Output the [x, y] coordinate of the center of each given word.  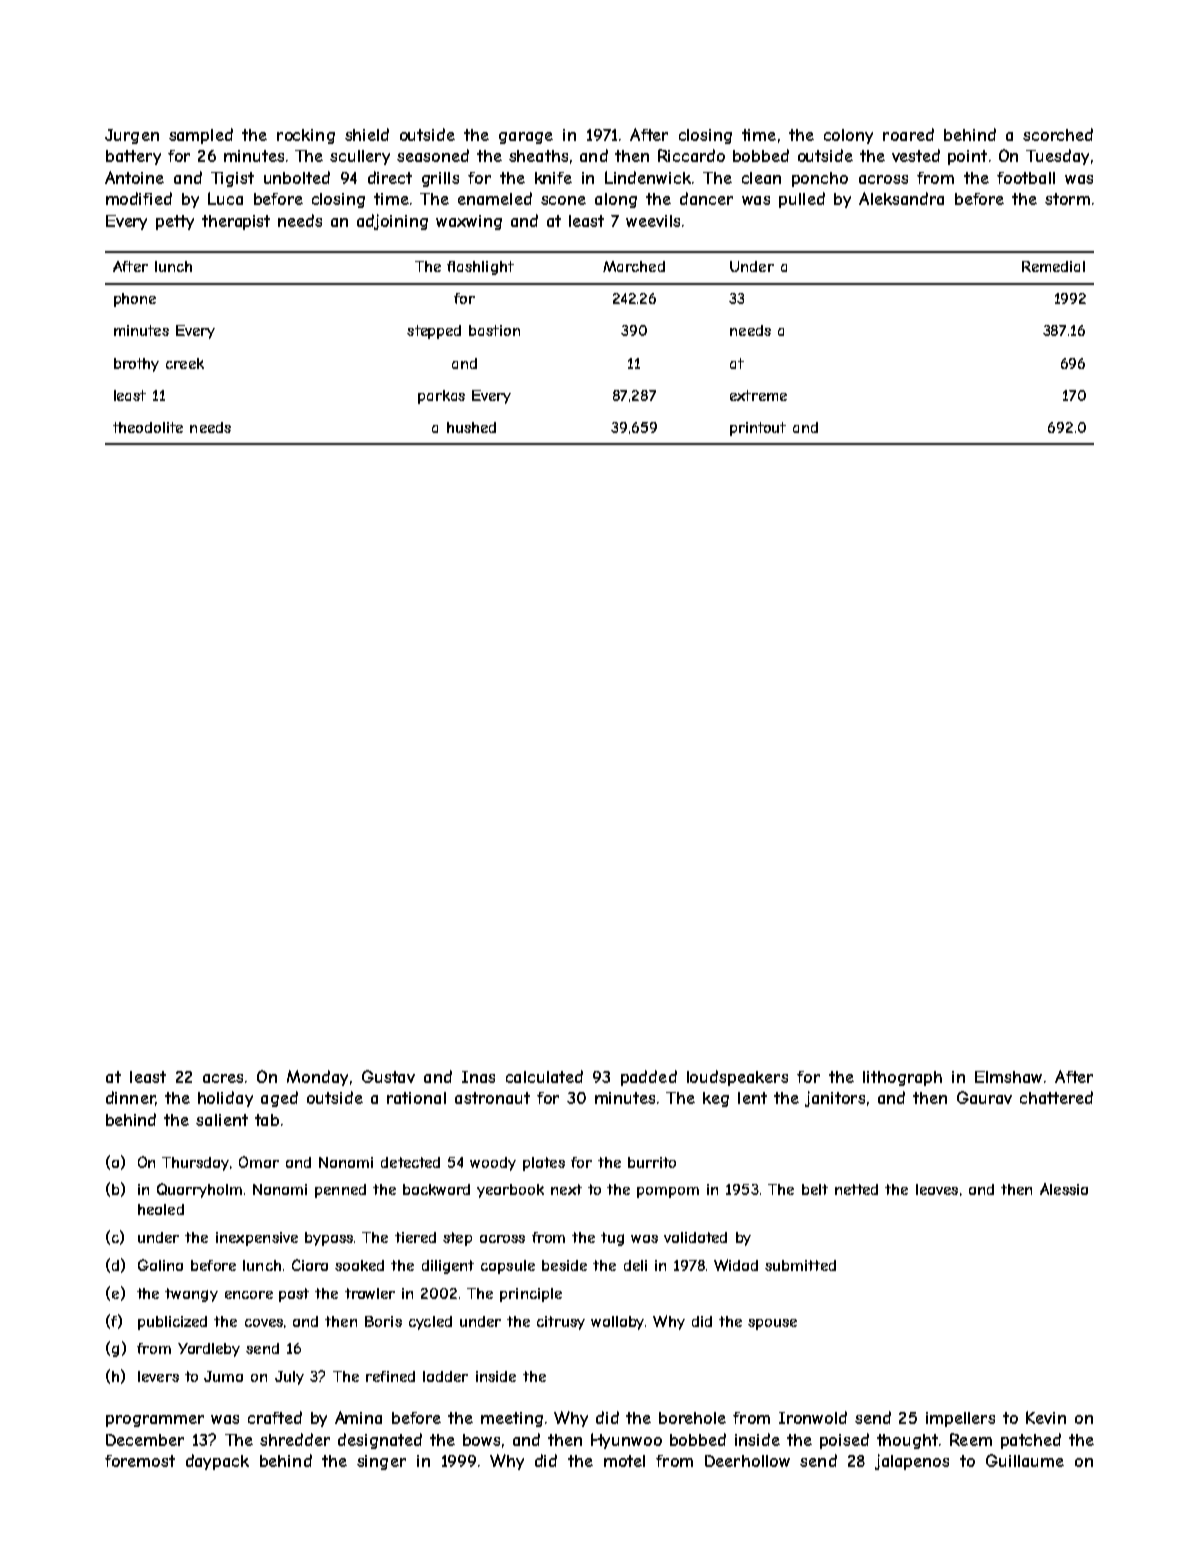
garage [526, 138]
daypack [217, 1462]
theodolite [148, 427]
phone [135, 300]
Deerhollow [747, 1461]
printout [758, 429]
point [967, 157]
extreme [758, 395]
